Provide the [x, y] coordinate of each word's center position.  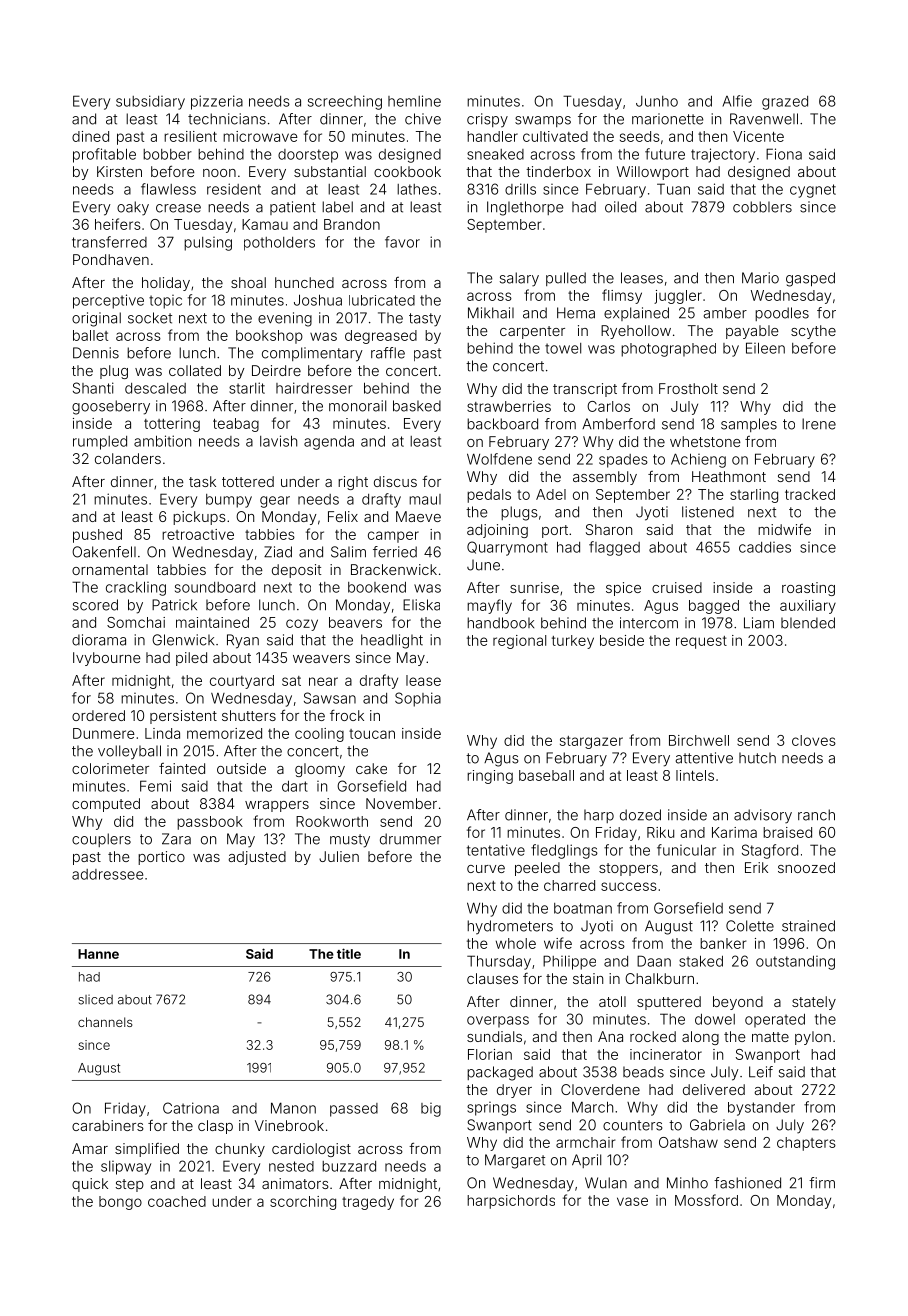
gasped [810, 279]
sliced [96, 1000]
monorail [357, 406]
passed [354, 1110]
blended [808, 623]
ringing [490, 777]
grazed [785, 103]
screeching [345, 102]
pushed [97, 536]
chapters [806, 1144]
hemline [414, 101]
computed [106, 805]
